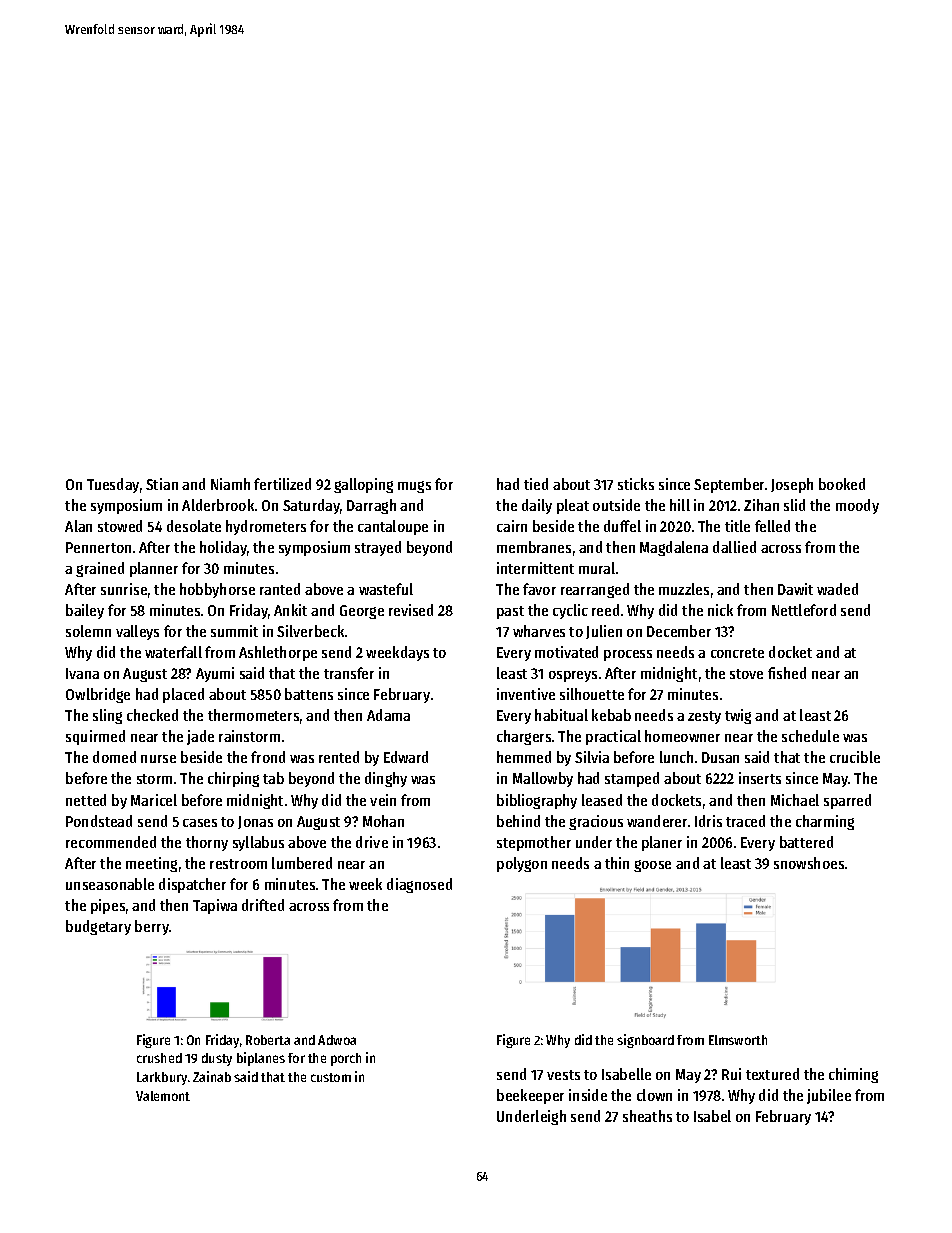 The width and height of the page is (952, 1233). Describe the element at coordinates (108, 906) in the page. I see `pipes` at that location.
